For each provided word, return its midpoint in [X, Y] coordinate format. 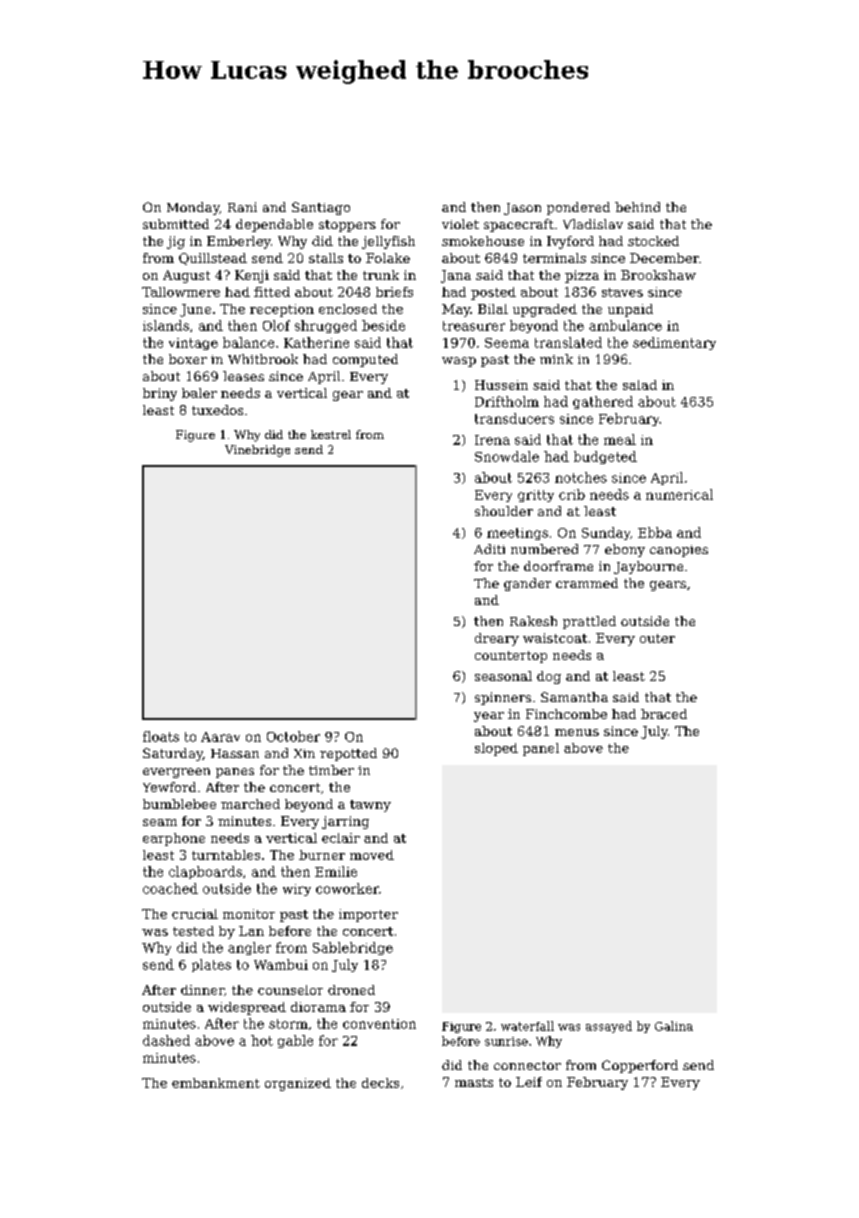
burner [322, 855]
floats [161, 736]
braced [664, 714]
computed [365, 360]
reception [282, 310]
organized [298, 1084]
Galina [674, 1026]
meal [620, 439]
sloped [496, 749]
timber [331, 770]
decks [380, 1083]
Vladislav [593, 224]
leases [243, 376]
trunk [381, 275]
